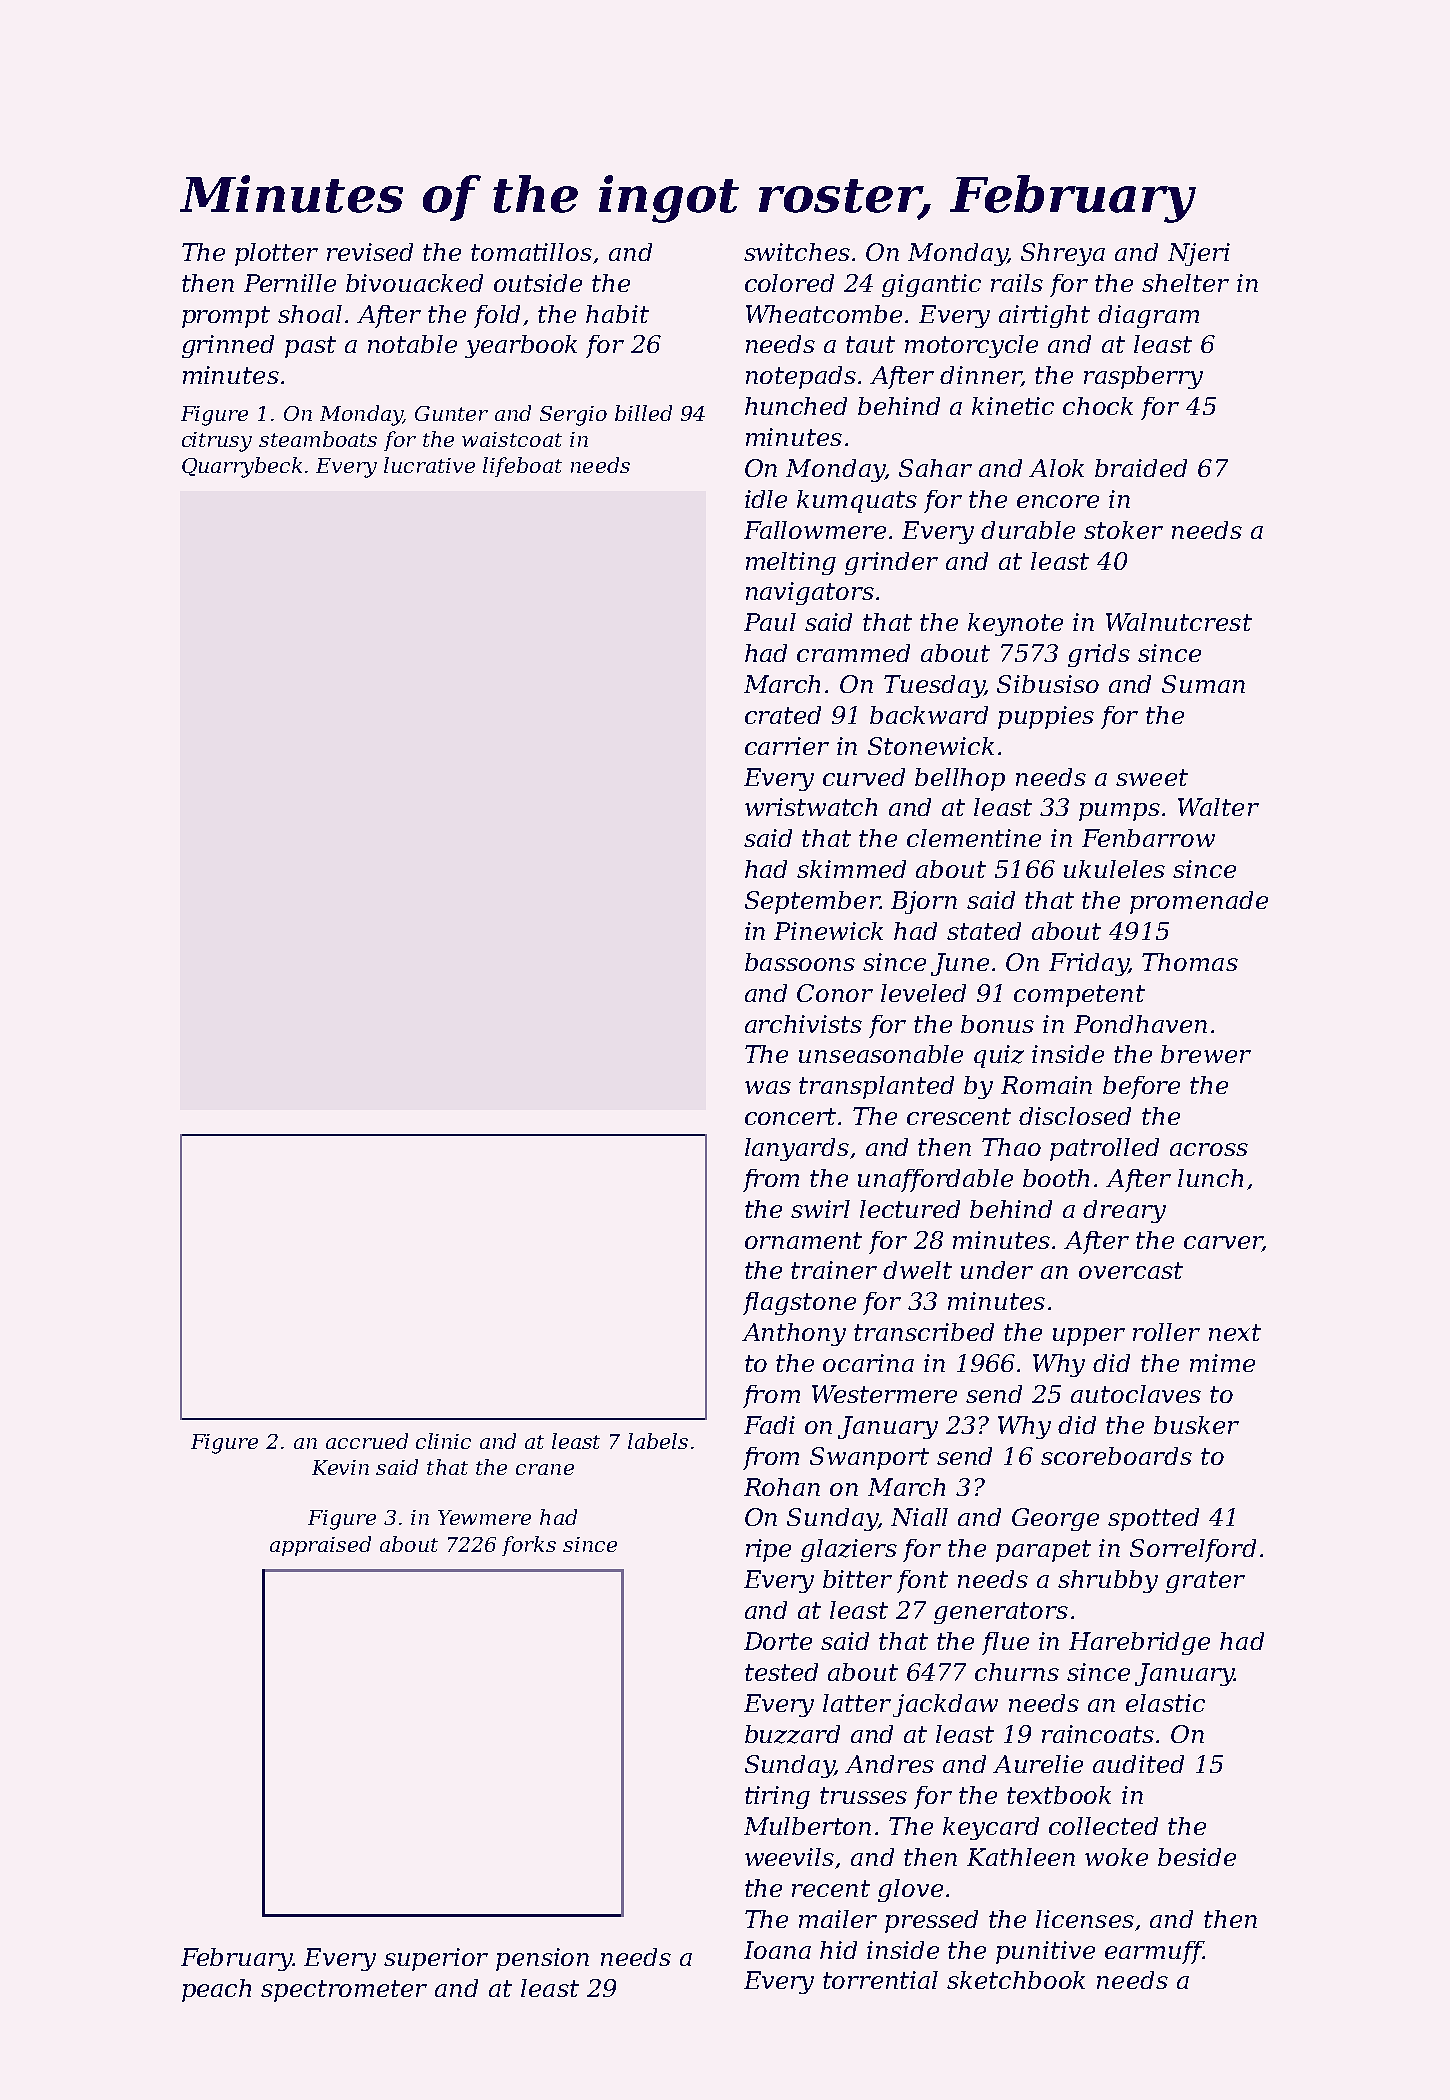 Image resolution: width=1450 pixels, height=2100 pixels. Describe the element at coordinates (1196, 1425) in the page. I see `busker` at that location.
